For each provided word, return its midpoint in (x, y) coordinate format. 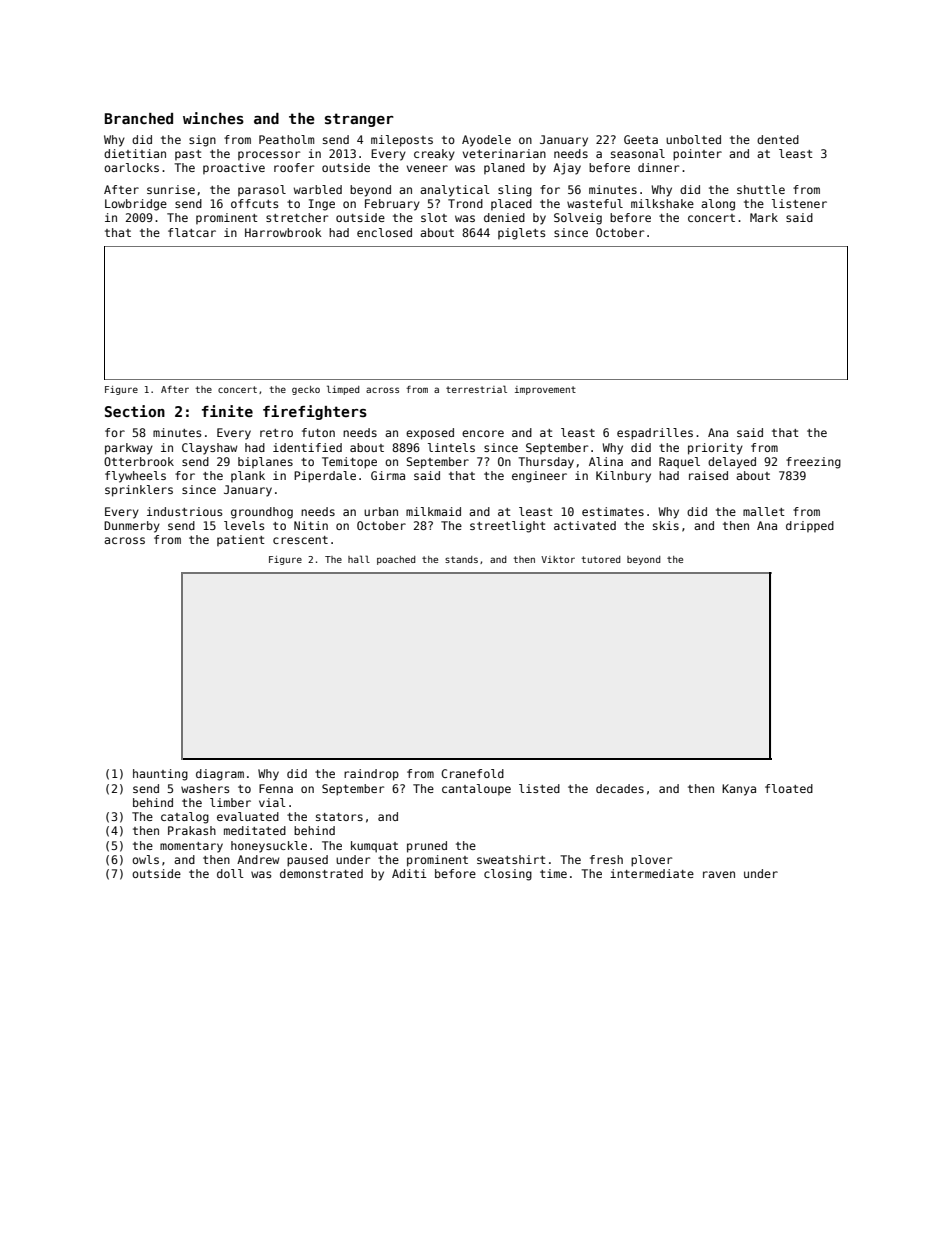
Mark (764, 217)
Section (135, 411)
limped (343, 390)
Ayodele (486, 141)
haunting (160, 775)
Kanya (739, 790)
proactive (234, 168)
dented (778, 139)
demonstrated (321, 873)
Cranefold (472, 773)
